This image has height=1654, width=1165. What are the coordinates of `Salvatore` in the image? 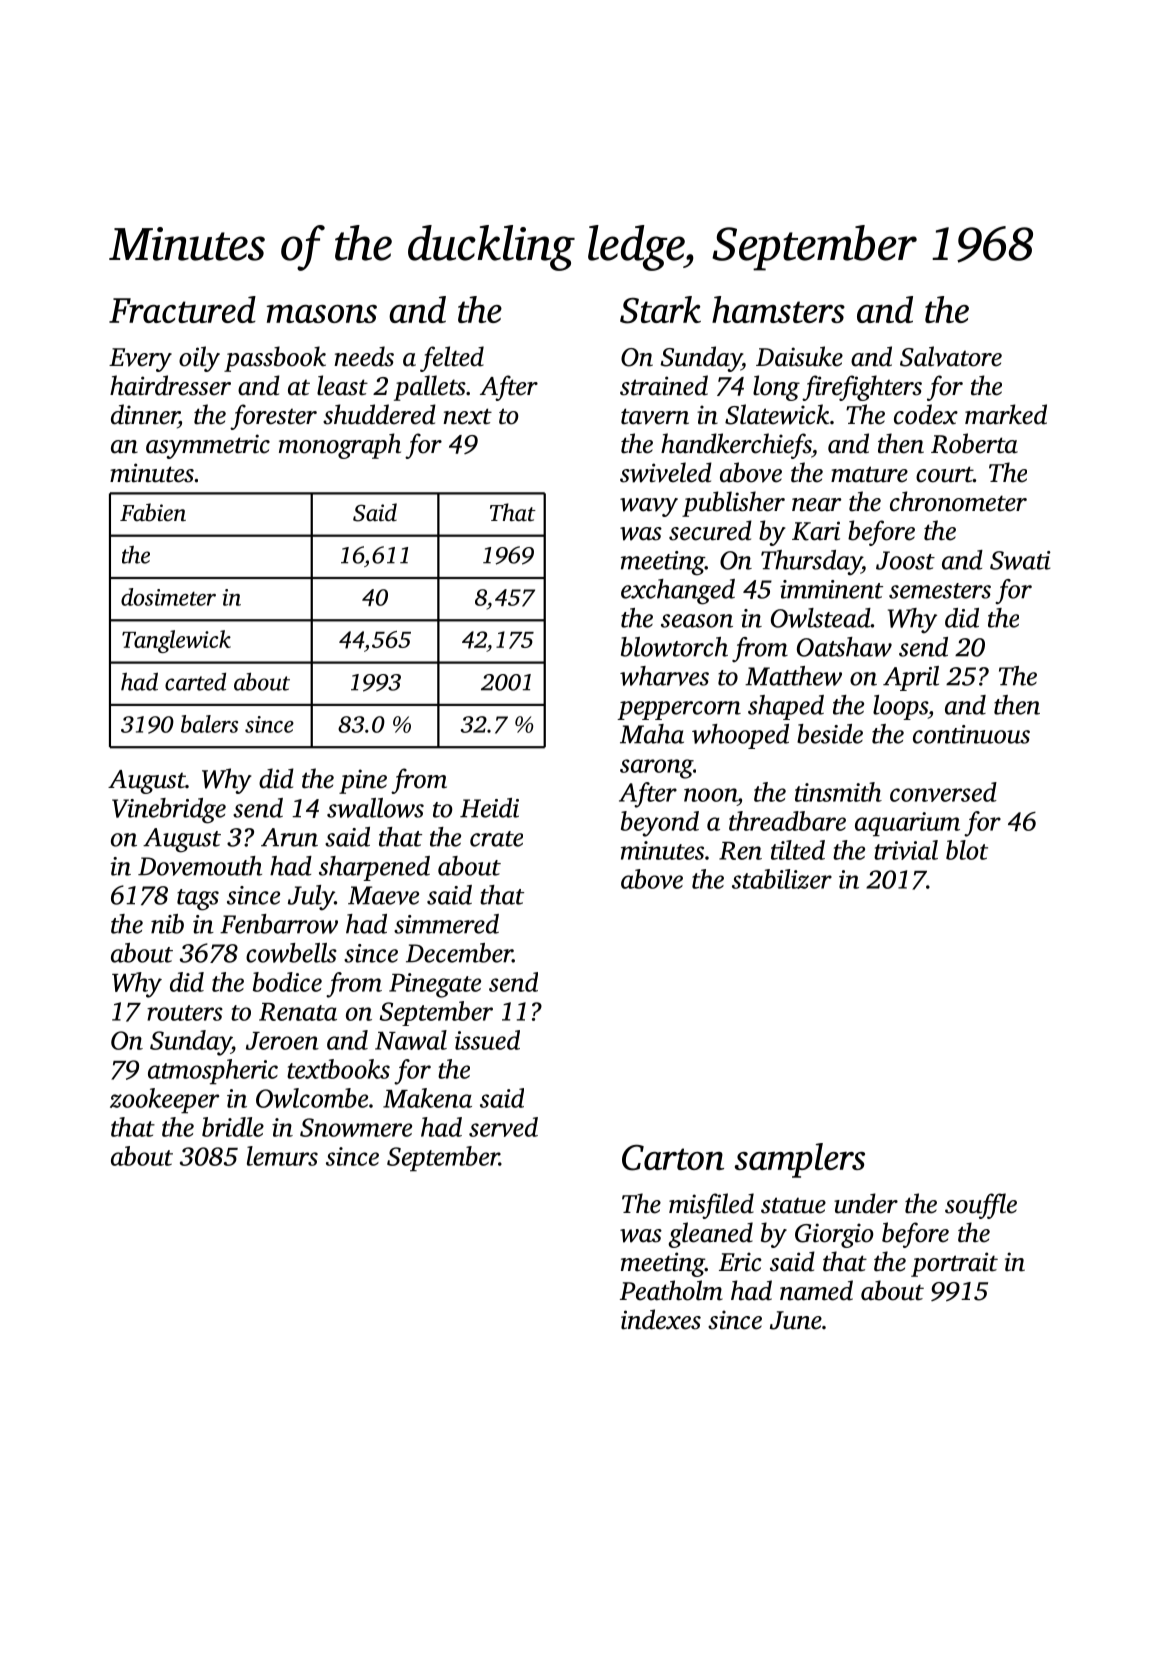 It's located at (951, 356).
